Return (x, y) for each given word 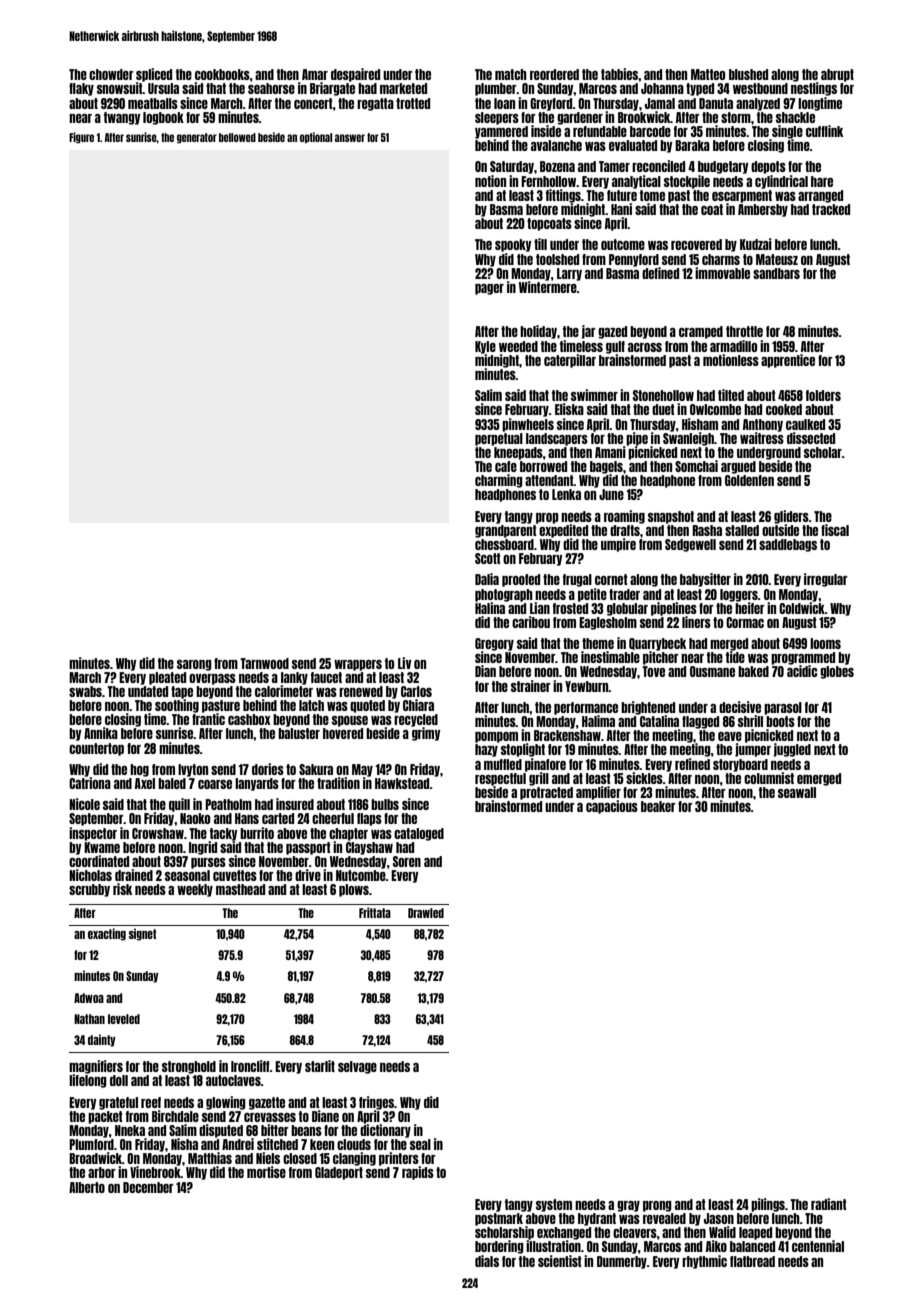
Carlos (416, 691)
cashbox (249, 719)
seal (420, 1144)
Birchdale (175, 1116)
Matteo (708, 74)
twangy (122, 118)
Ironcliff (250, 1066)
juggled (792, 750)
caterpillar (570, 361)
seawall (797, 792)
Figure (81, 138)
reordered (554, 74)
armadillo (733, 346)
